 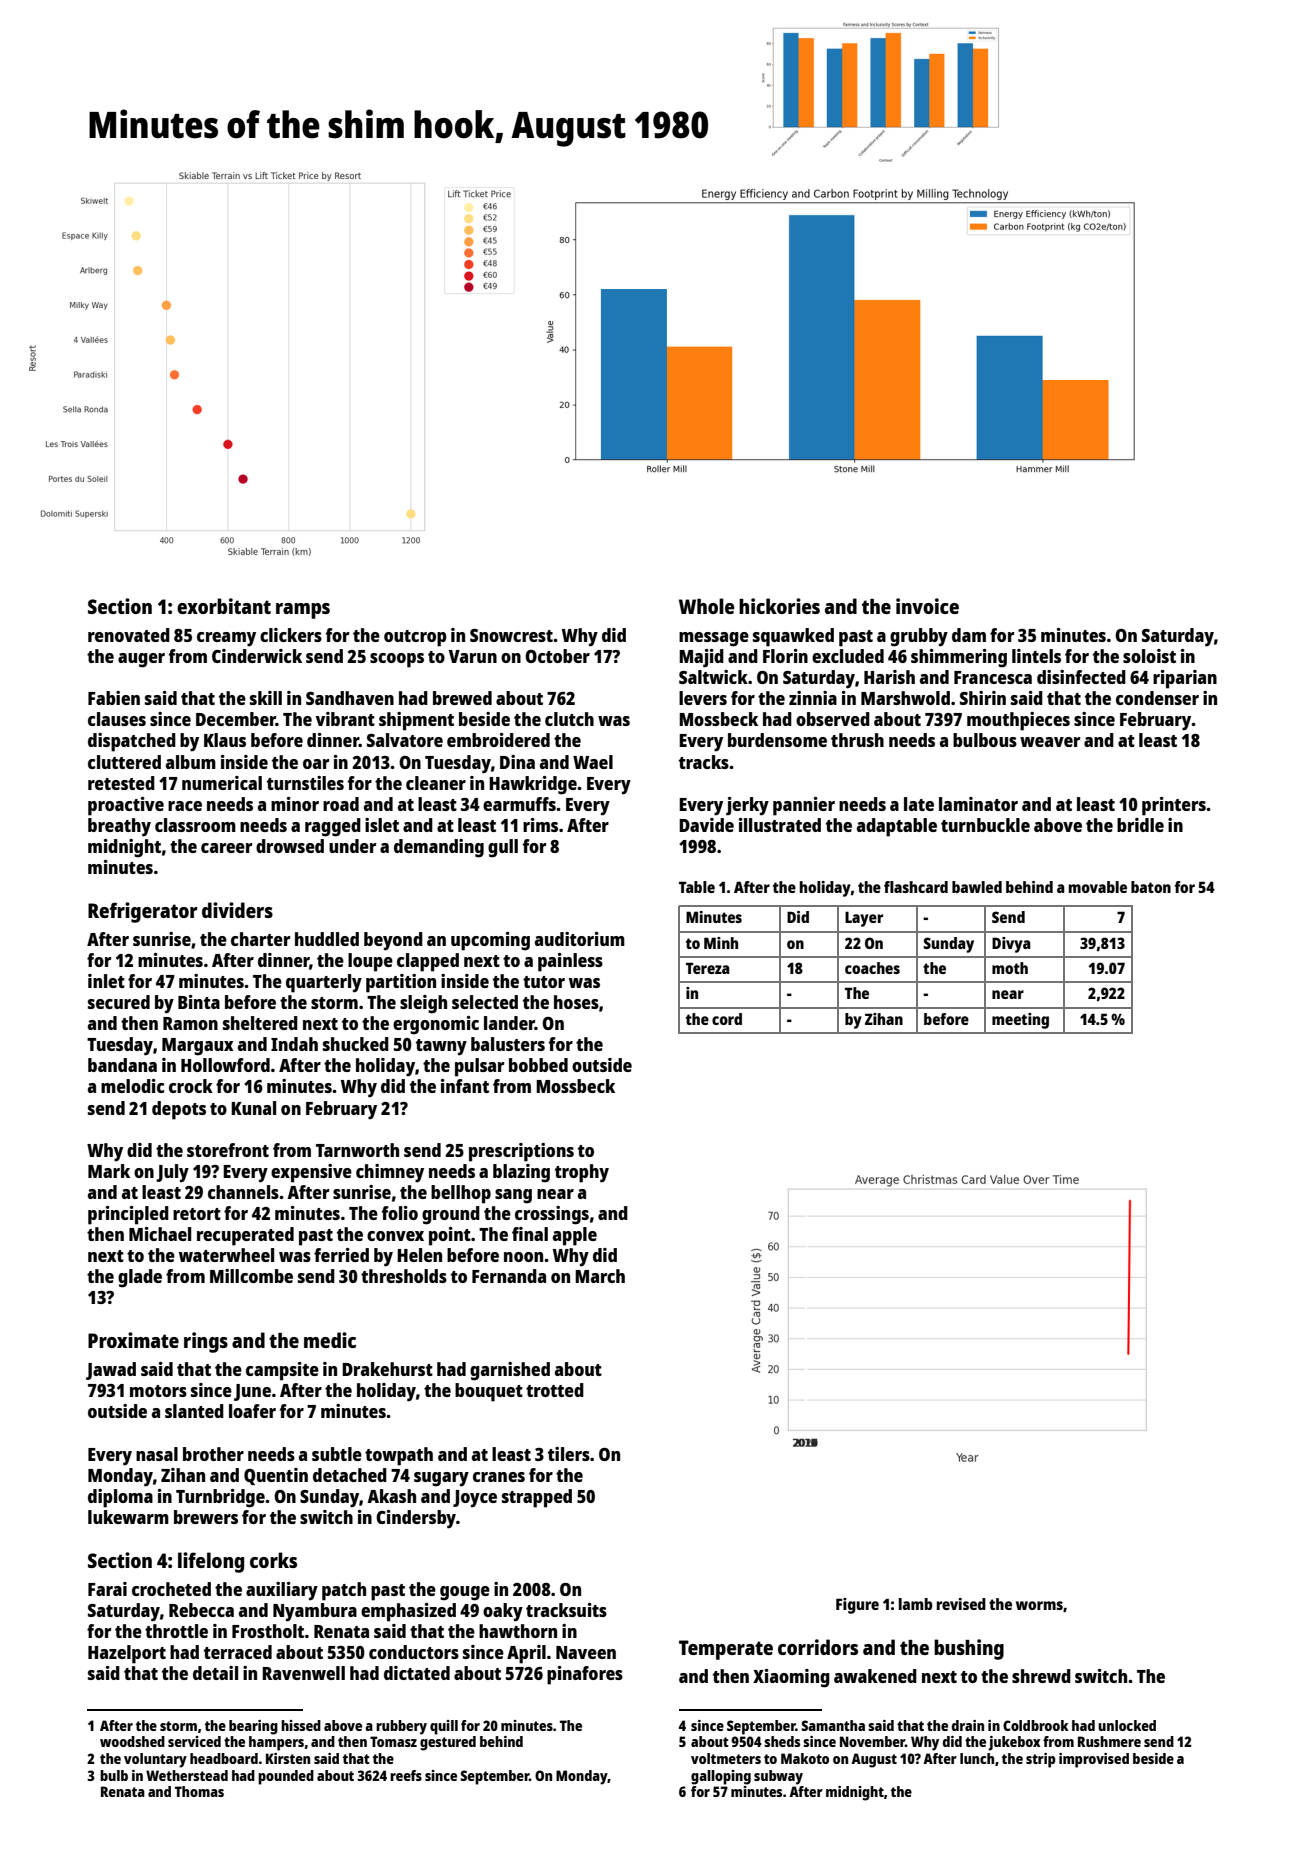 What do you see at coordinates (228, 1150) in the screenshot?
I see `storefront` at bounding box center [228, 1150].
